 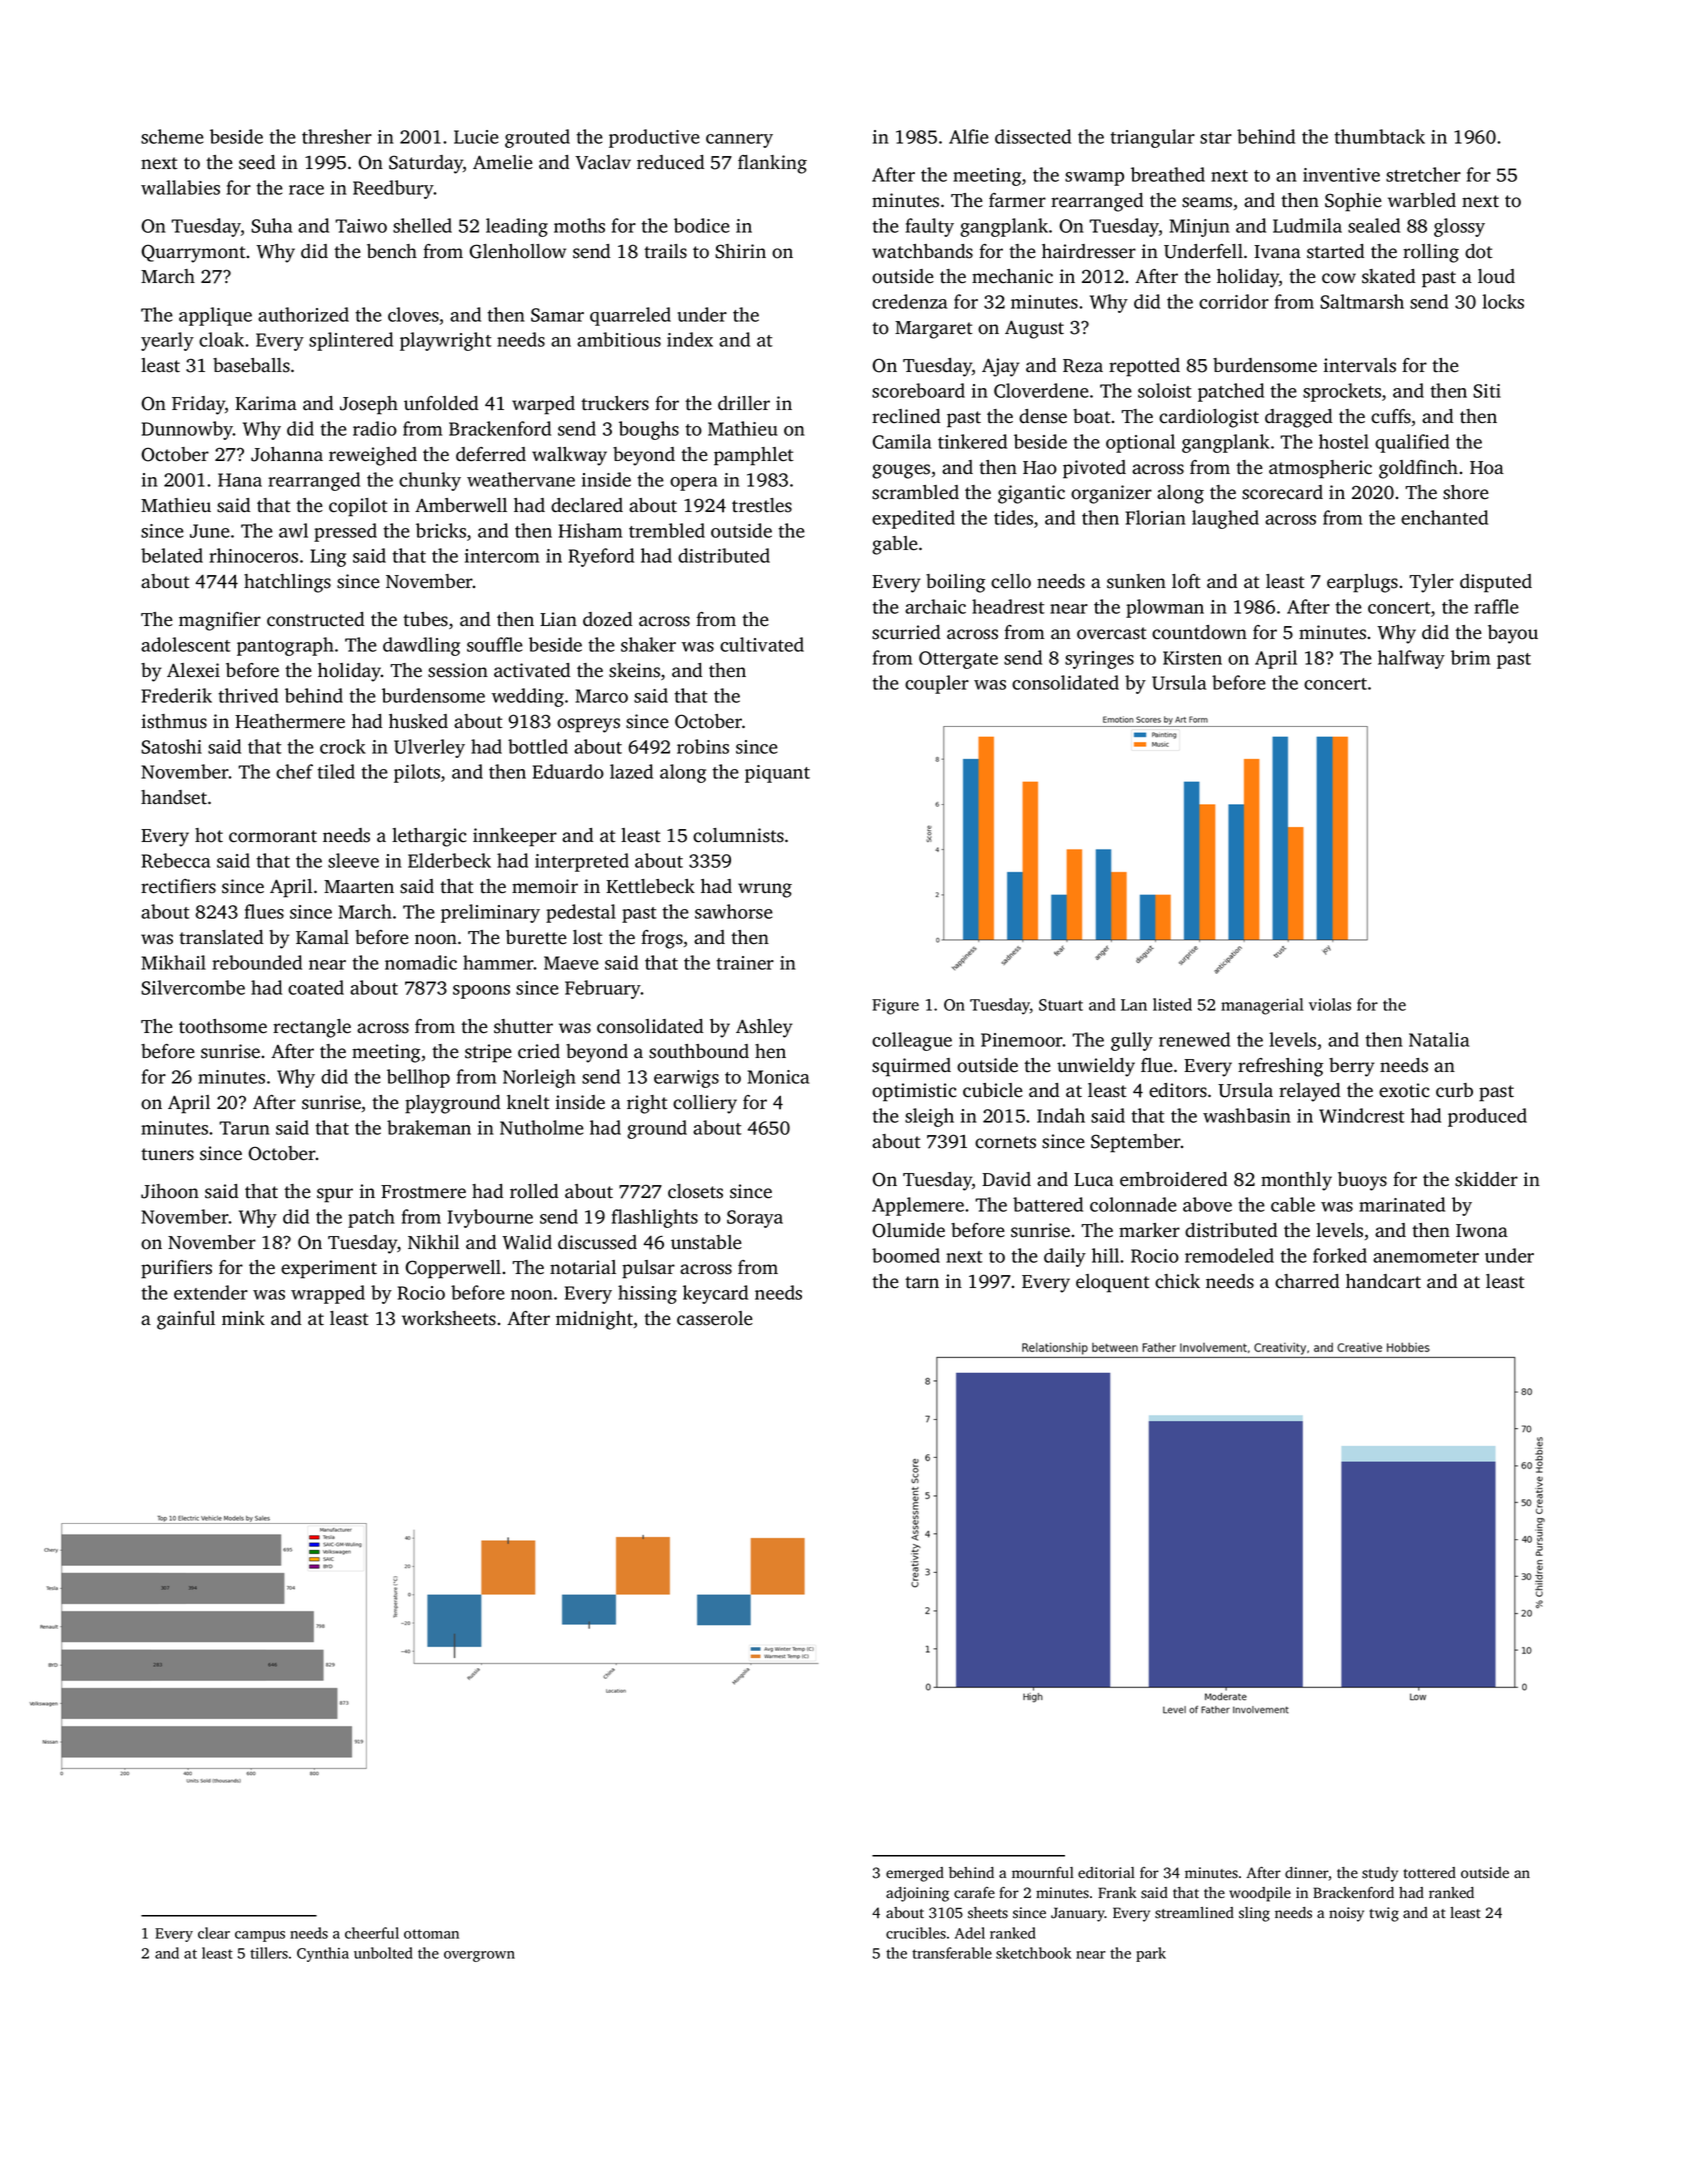 I want to click on scheme, so click(x=172, y=136).
